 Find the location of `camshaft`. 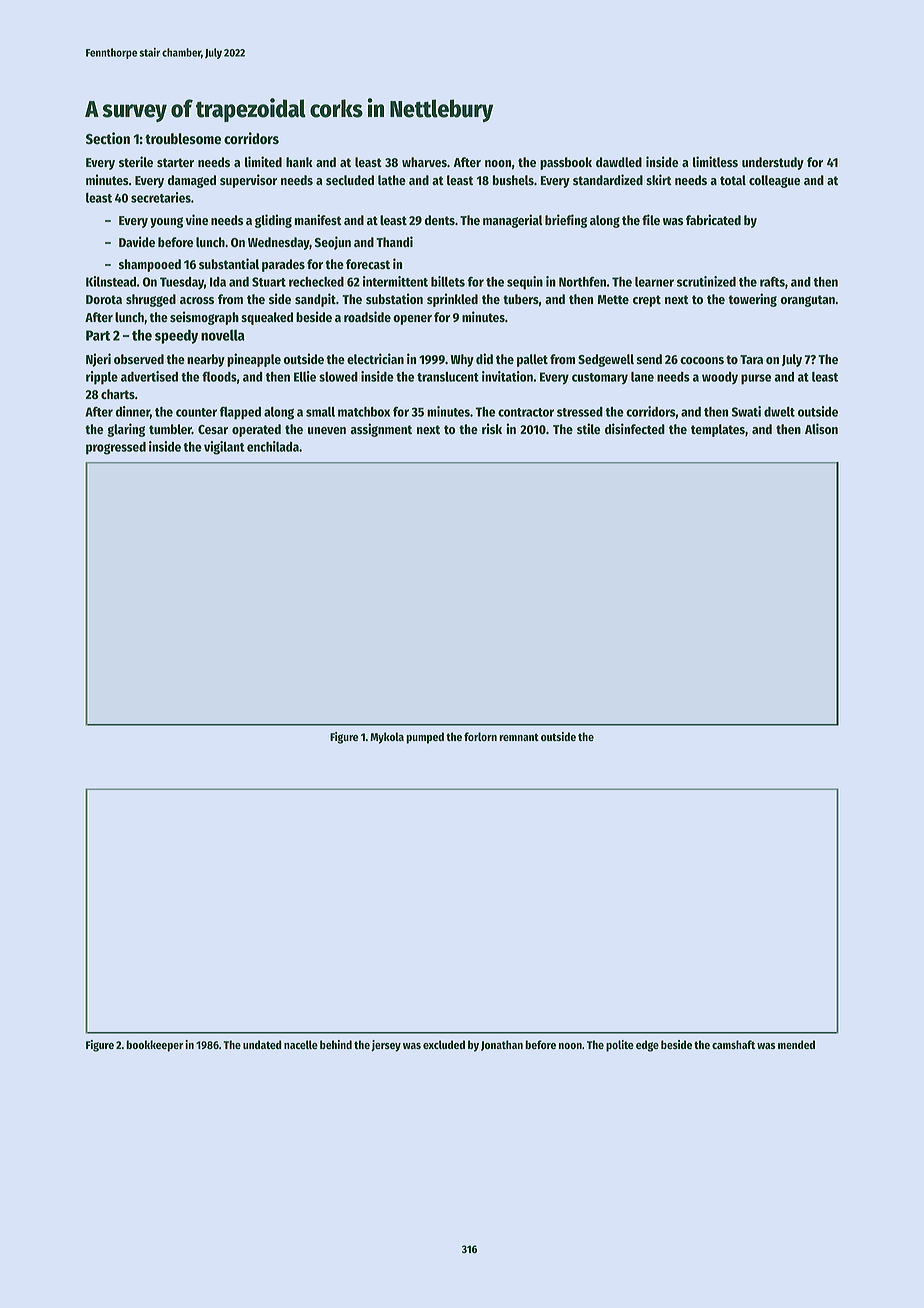

camshaft is located at coordinates (733, 1044).
